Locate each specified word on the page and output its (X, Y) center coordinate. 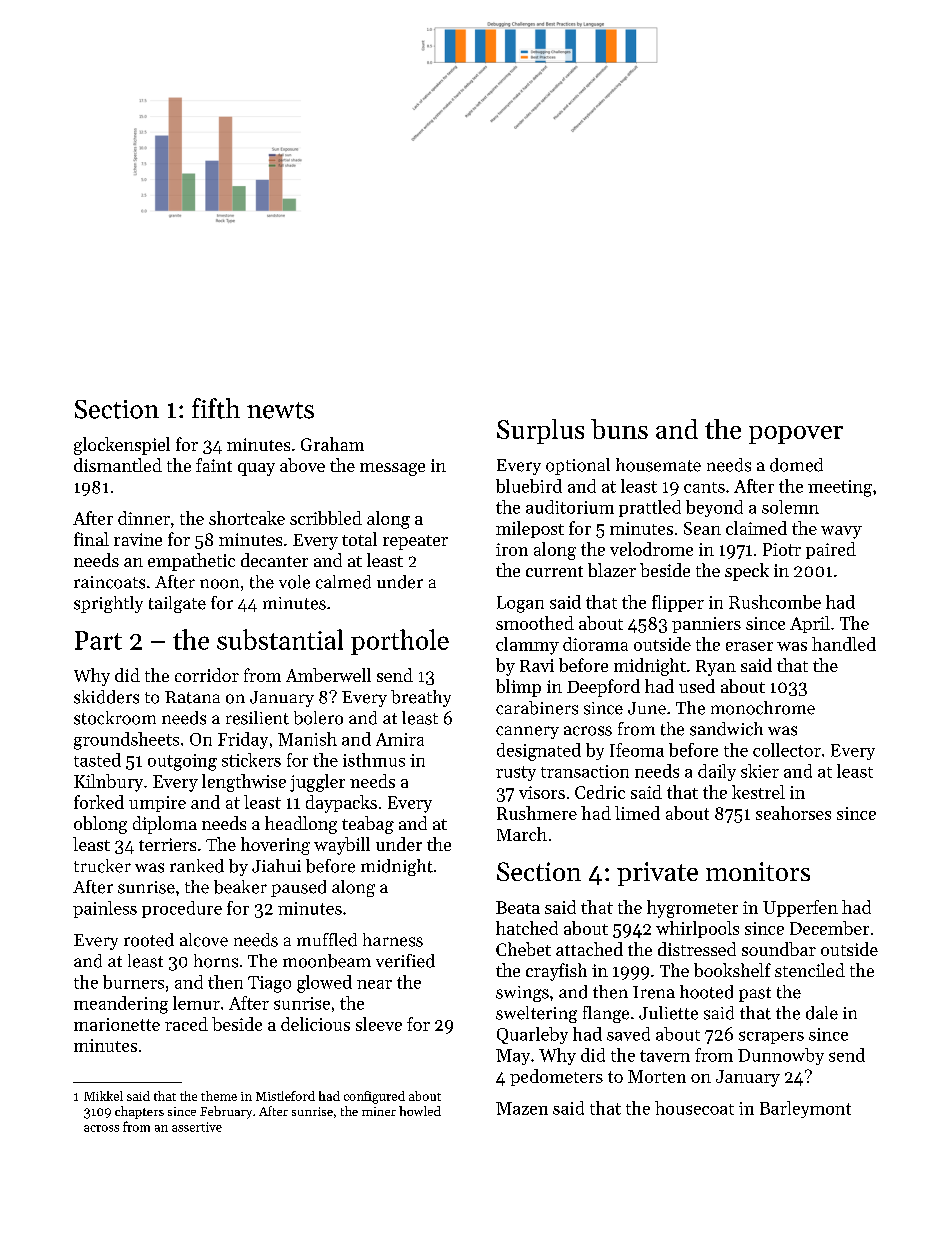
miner (379, 1111)
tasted (97, 760)
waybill (342, 846)
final (91, 539)
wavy (841, 532)
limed (637, 813)
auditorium (570, 507)
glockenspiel (122, 446)
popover (796, 435)
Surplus (540, 431)
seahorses (793, 813)
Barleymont (805, 1109)
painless (105, 909)
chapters (139, 1112)
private (657, 874)
